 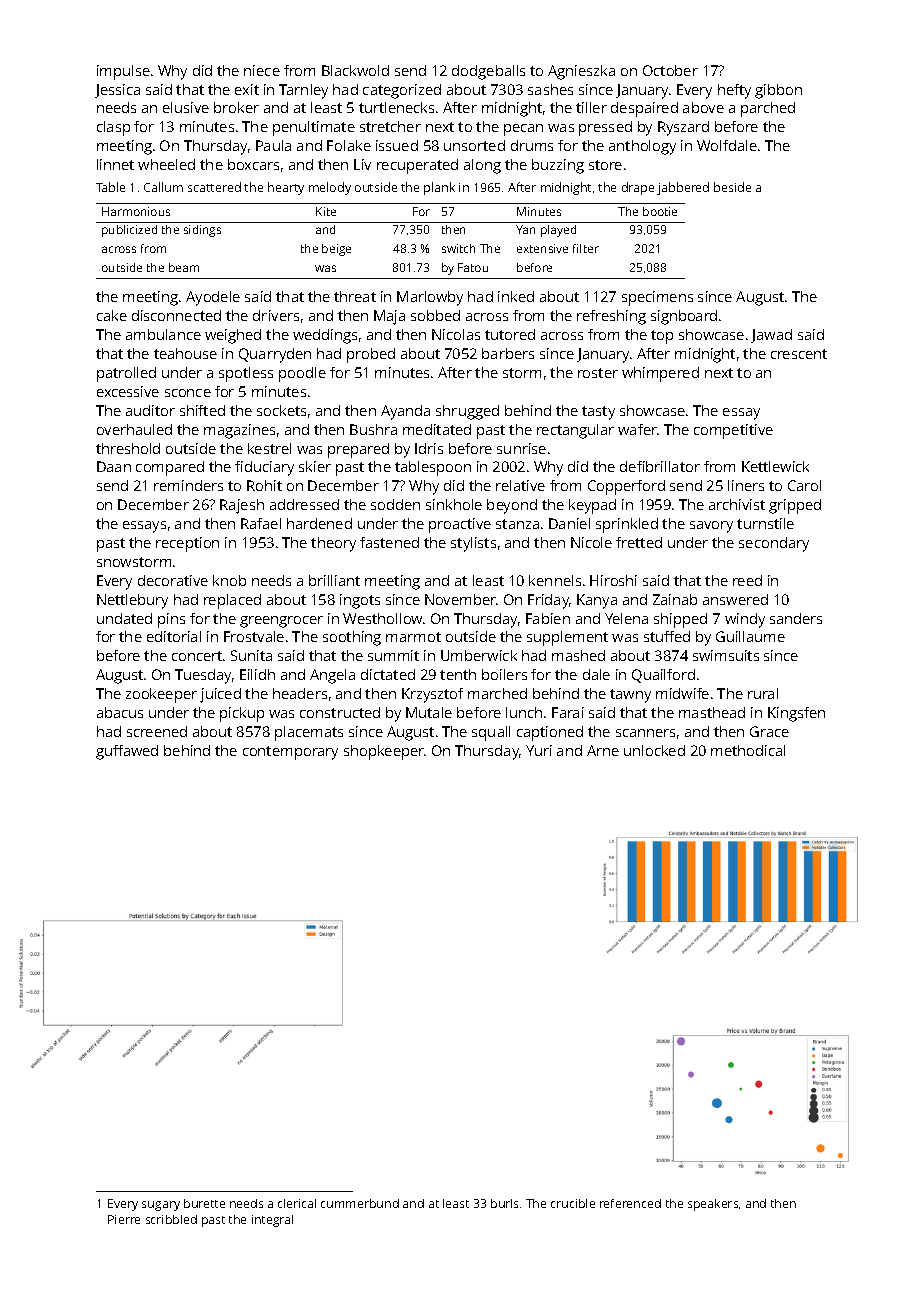 What do you see at coordinates (204, 1203) in the screenshot?
I see `burette` at bounding box center [204, 1203].
